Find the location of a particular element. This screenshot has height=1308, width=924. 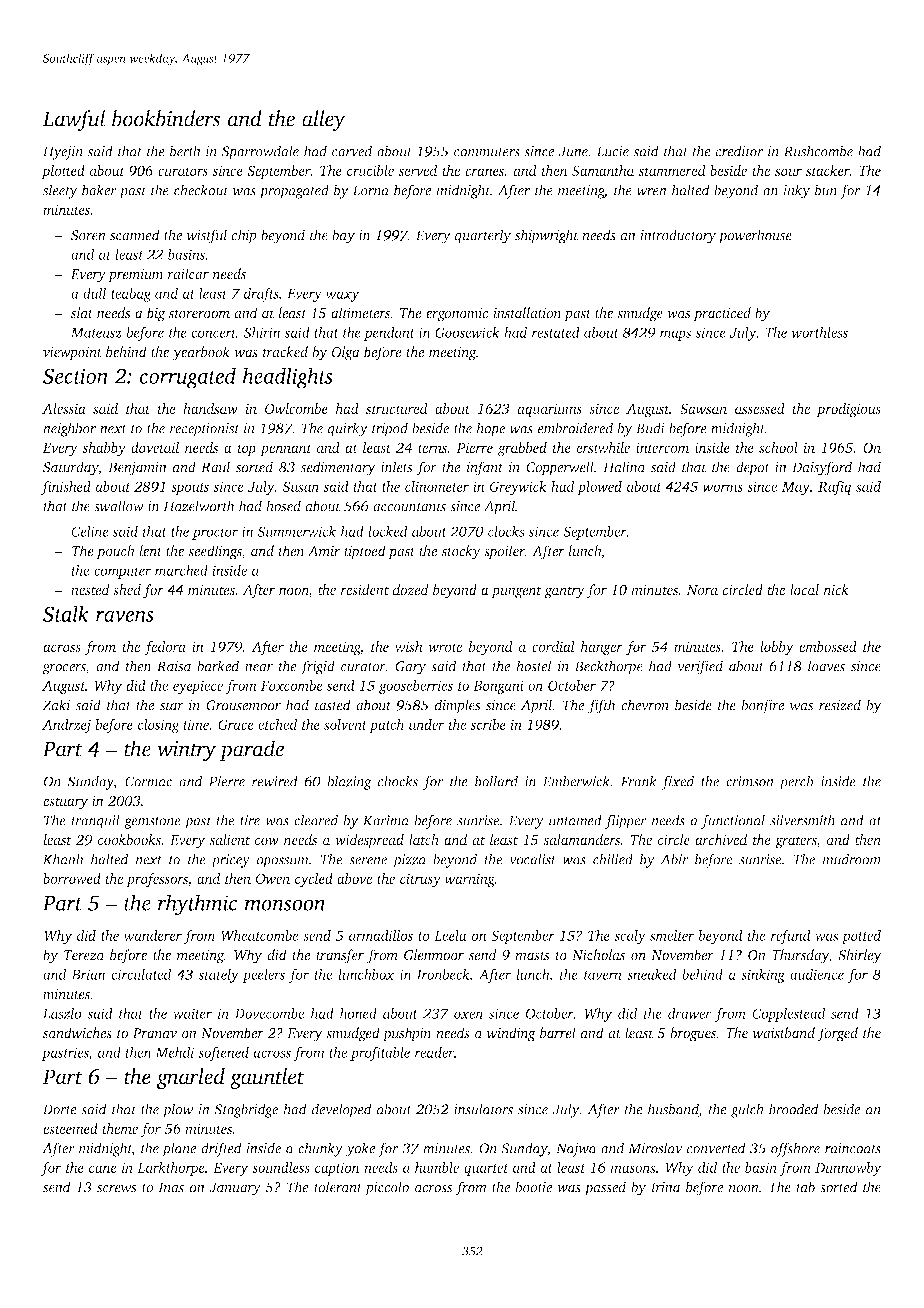

prodigious is located at coordinates (848, 410).
